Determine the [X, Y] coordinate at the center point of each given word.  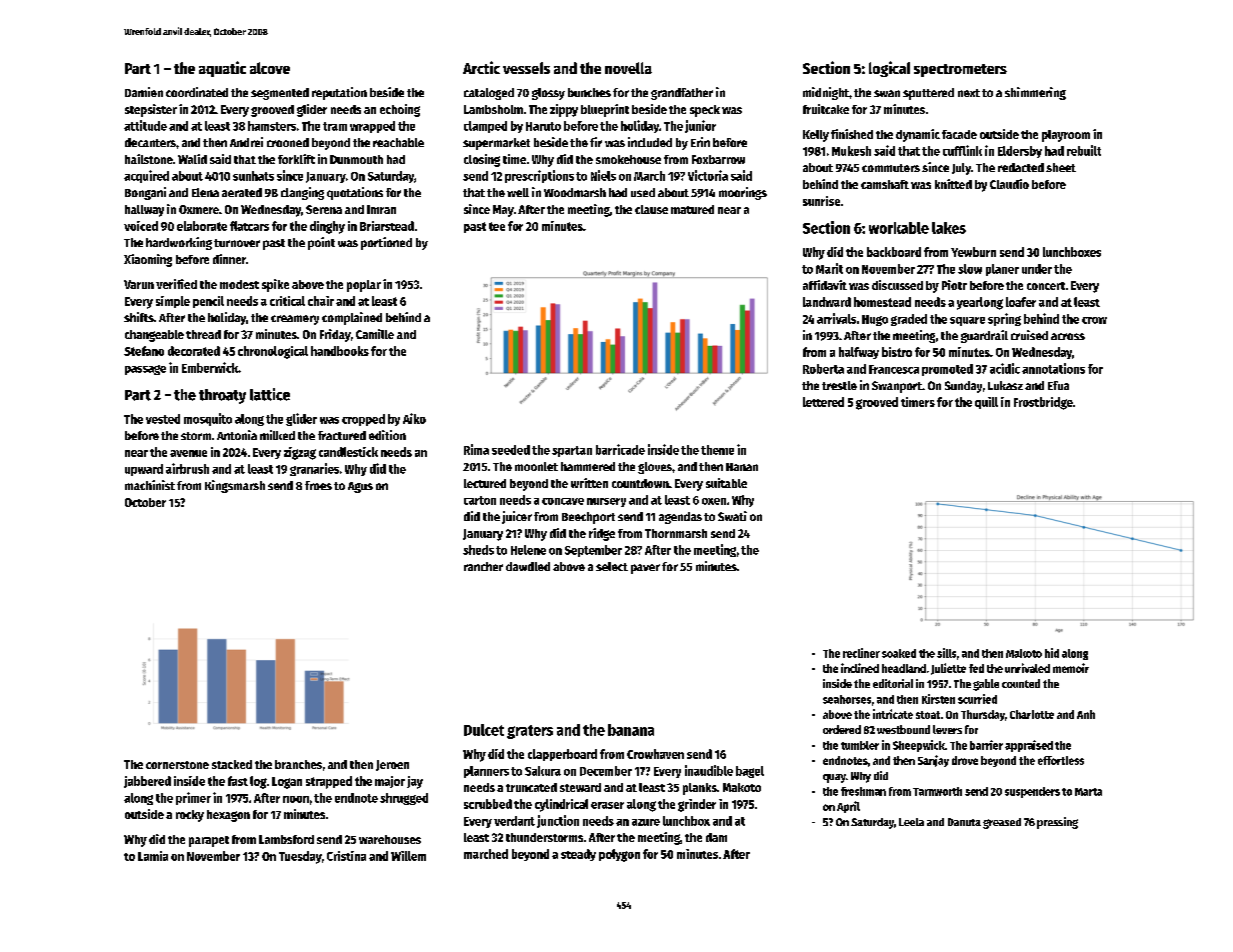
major [390, 782]
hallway [144, 211]
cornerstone [177, 765]
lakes [949, 228]
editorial [893, 683]
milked [277, 435]
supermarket [496, 144]
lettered [823, 402]
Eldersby [1020, 152]
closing [482, 160]
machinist [150, 485]
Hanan [742, 467]
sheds [478, 550]
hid [1052, 653]
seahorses [847, 699]
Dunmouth [356, 159]
